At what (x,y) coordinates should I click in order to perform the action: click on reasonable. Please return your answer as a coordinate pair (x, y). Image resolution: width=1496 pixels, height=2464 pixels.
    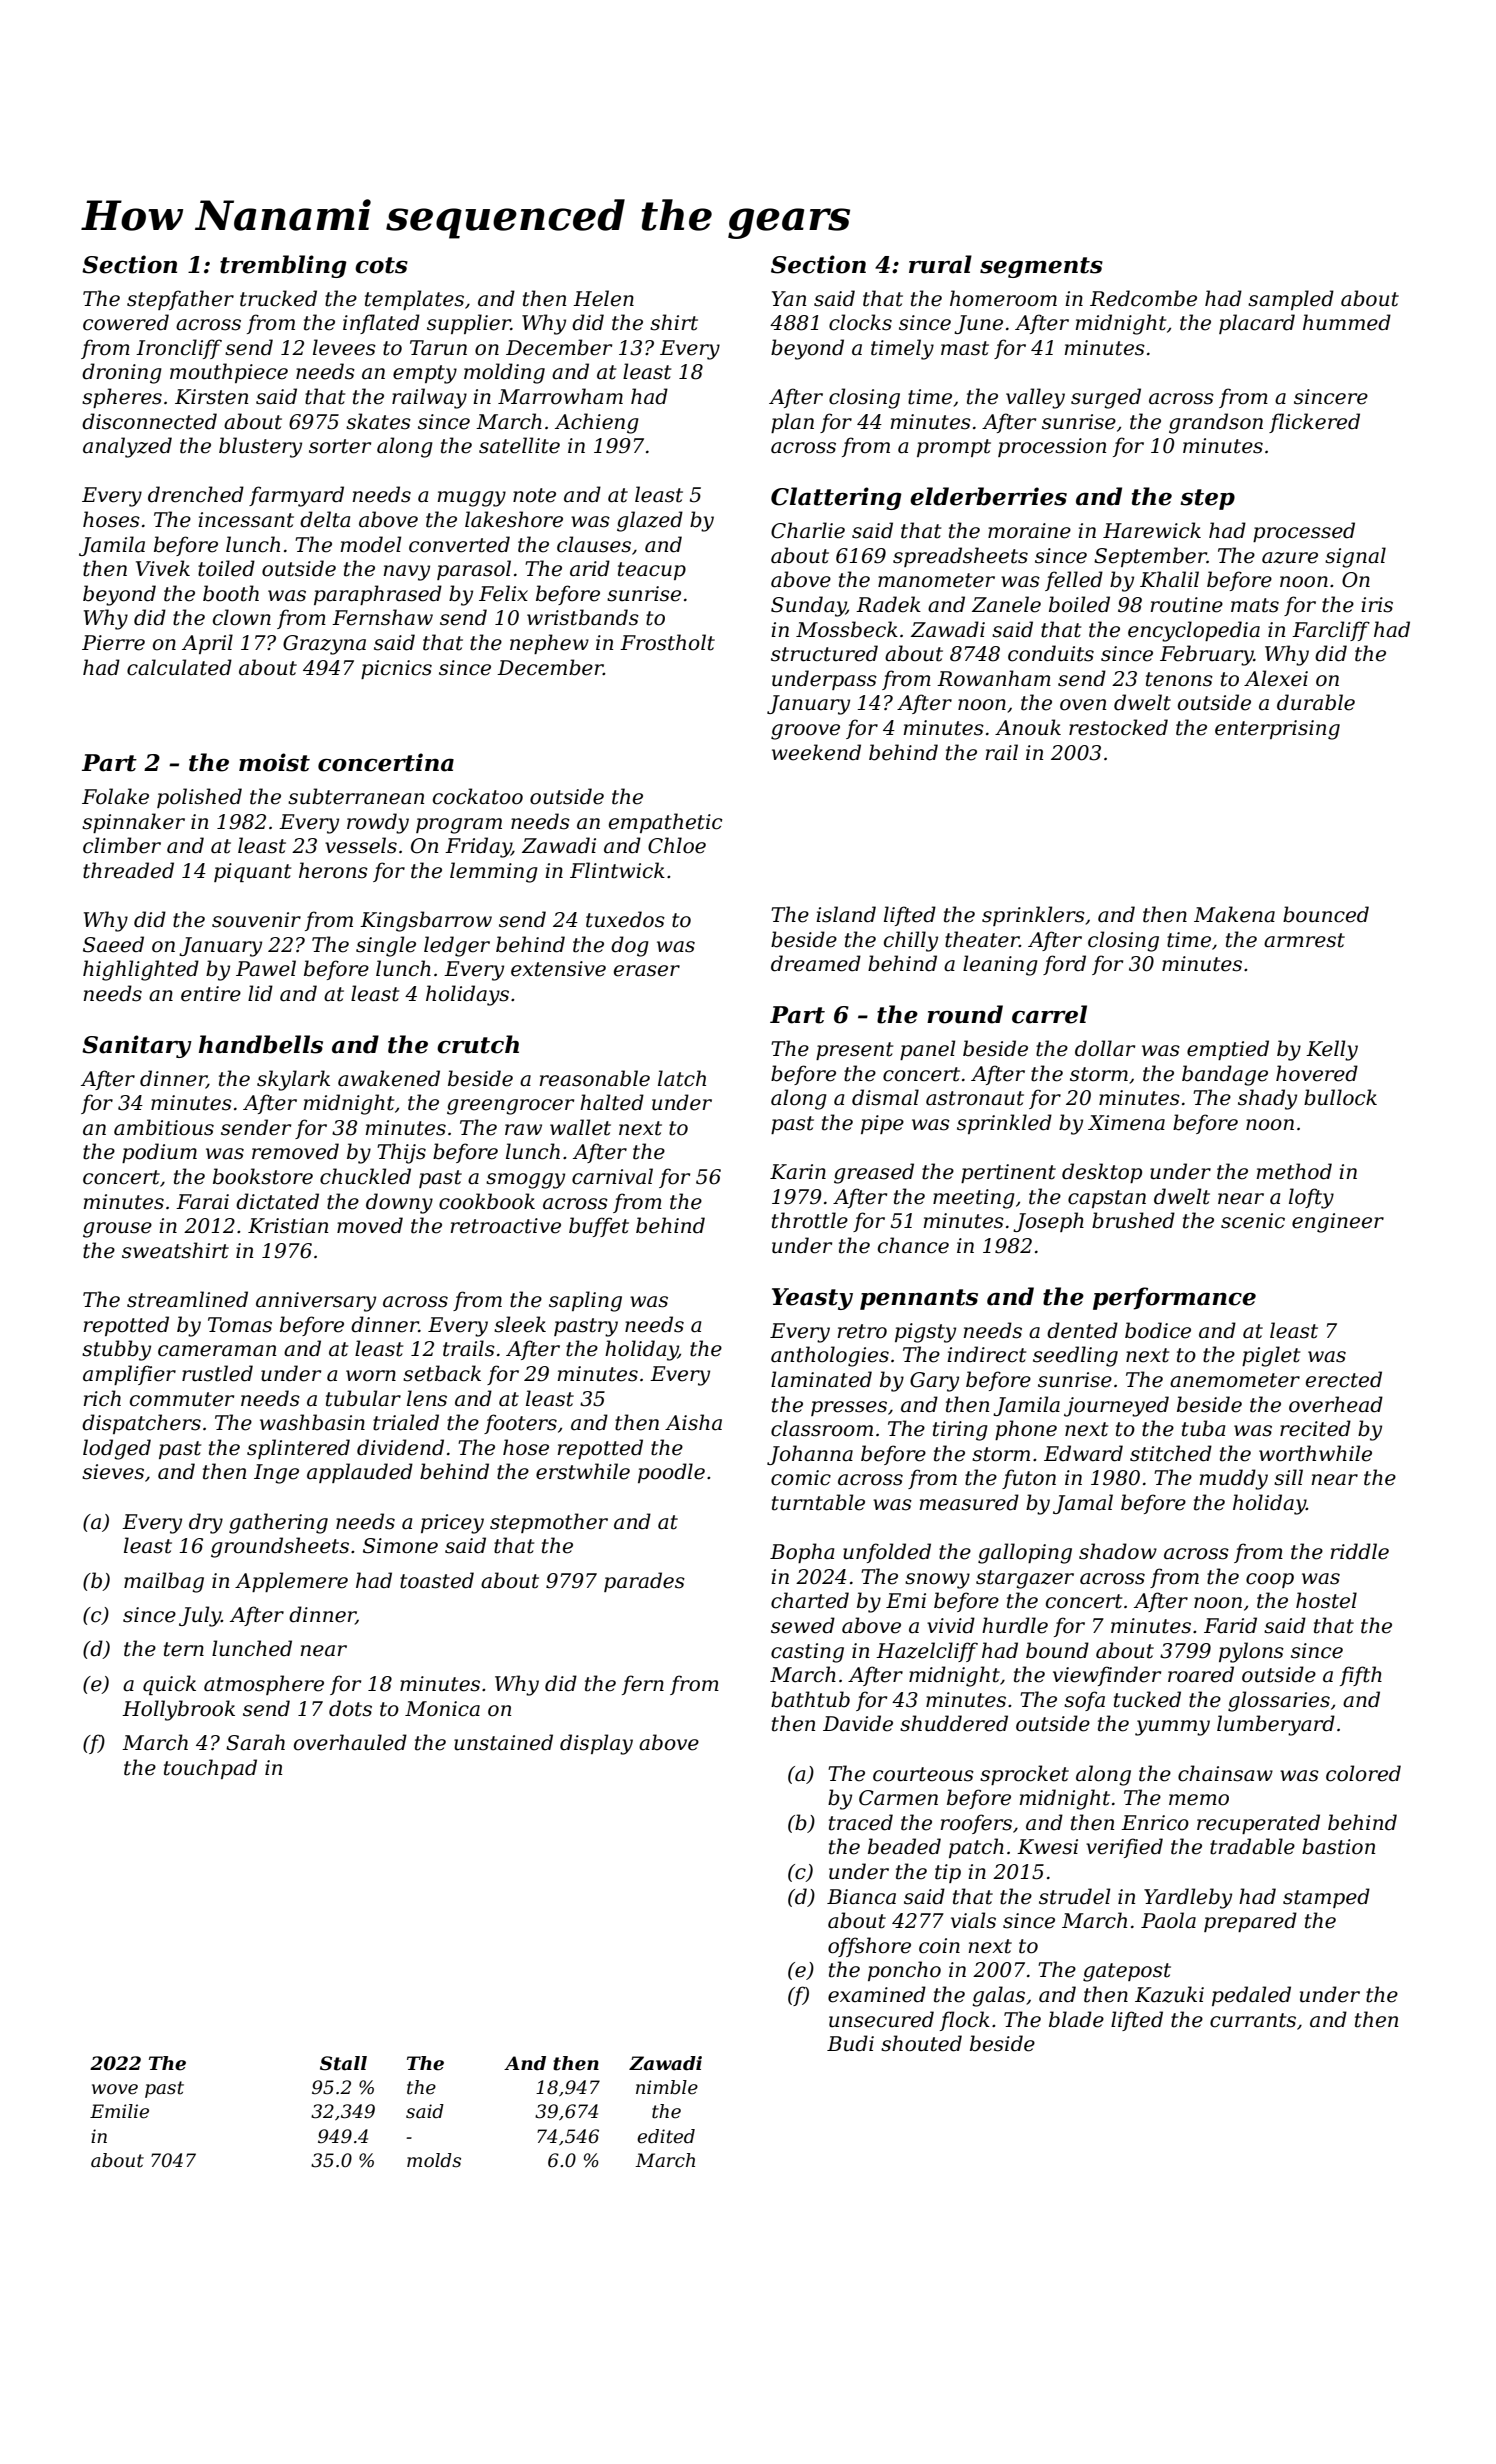
    Looking at the image, I should click on (595, 1078).
